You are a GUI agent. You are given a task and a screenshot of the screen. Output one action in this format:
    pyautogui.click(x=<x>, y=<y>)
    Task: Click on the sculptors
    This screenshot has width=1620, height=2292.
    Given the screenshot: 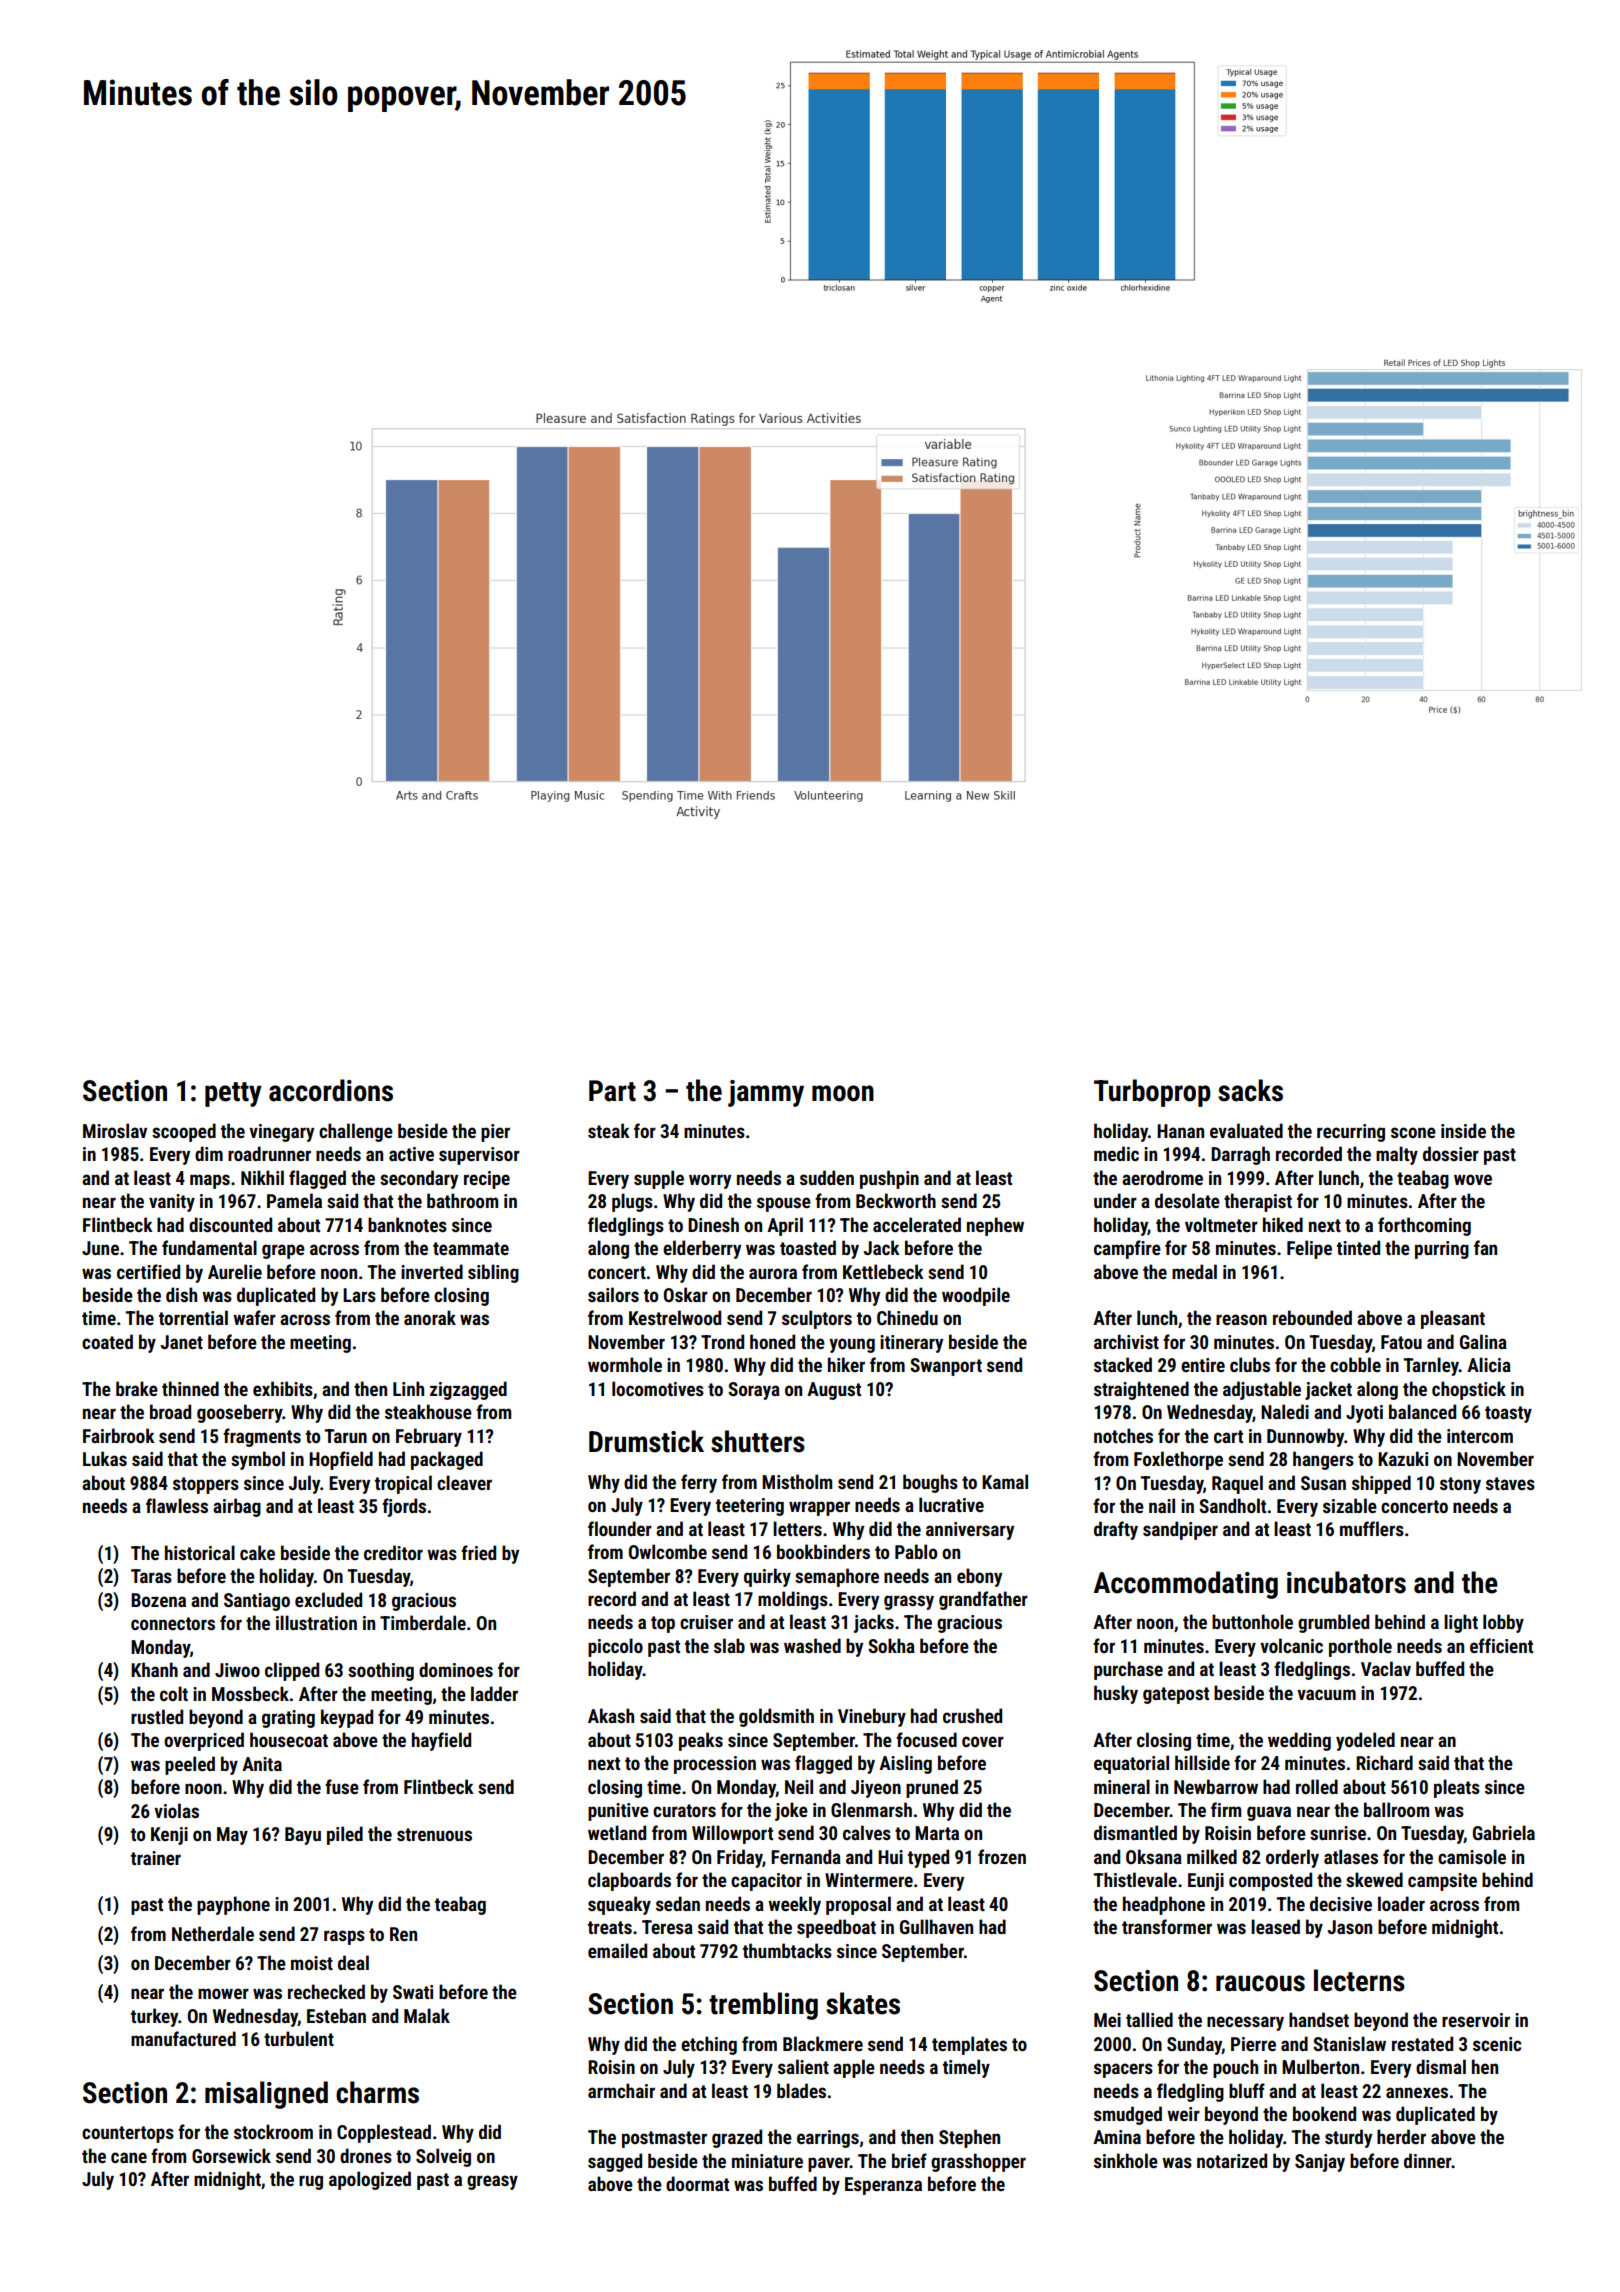 What is the action you would take?
    pyautogui.click(x=817, y=1319)
